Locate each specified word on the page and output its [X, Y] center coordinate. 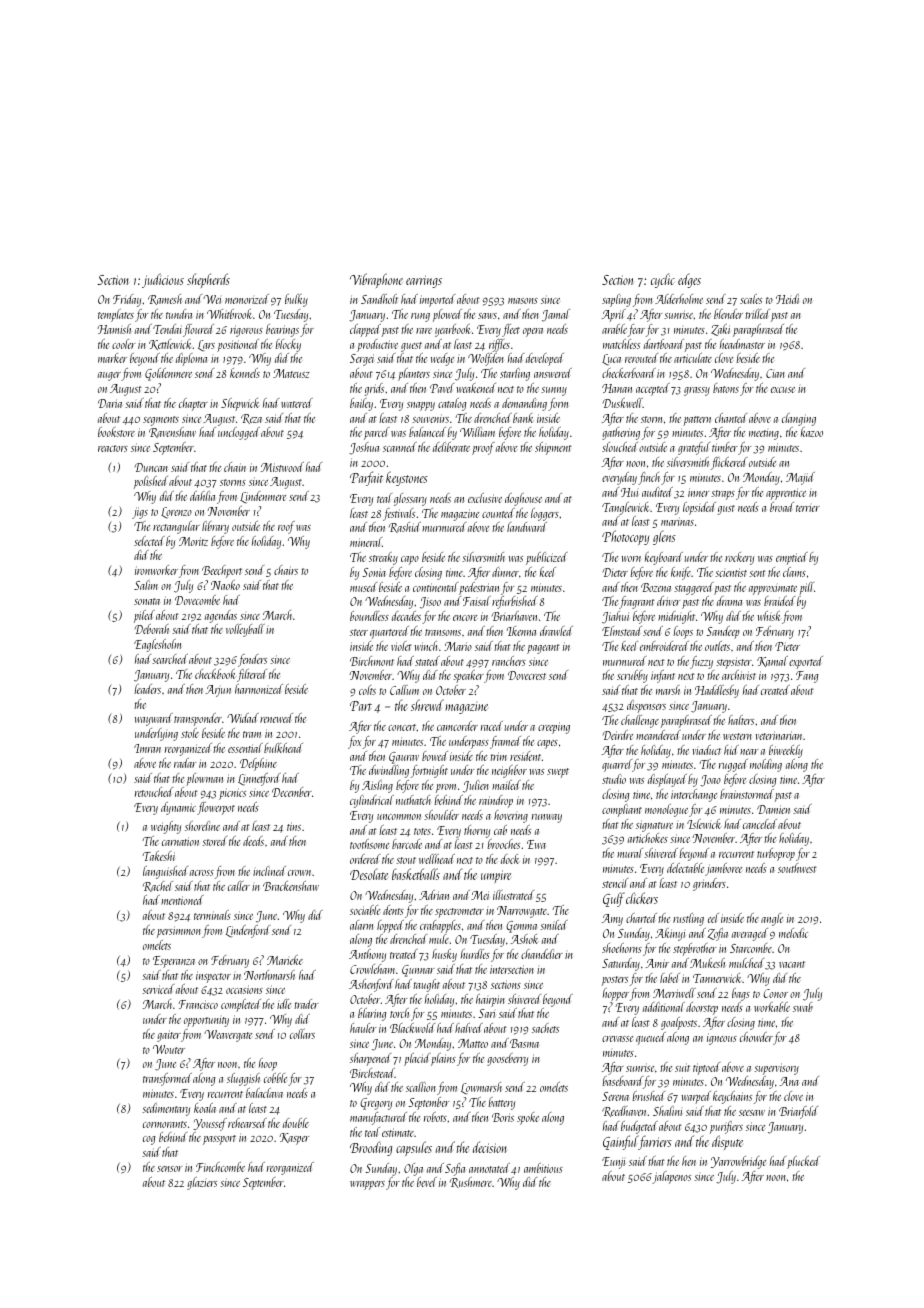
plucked [803, 1162]
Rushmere [471, 1182]
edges [689, 280]
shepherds [208, 280]
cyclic [663, 280]
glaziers [202, 1183]
